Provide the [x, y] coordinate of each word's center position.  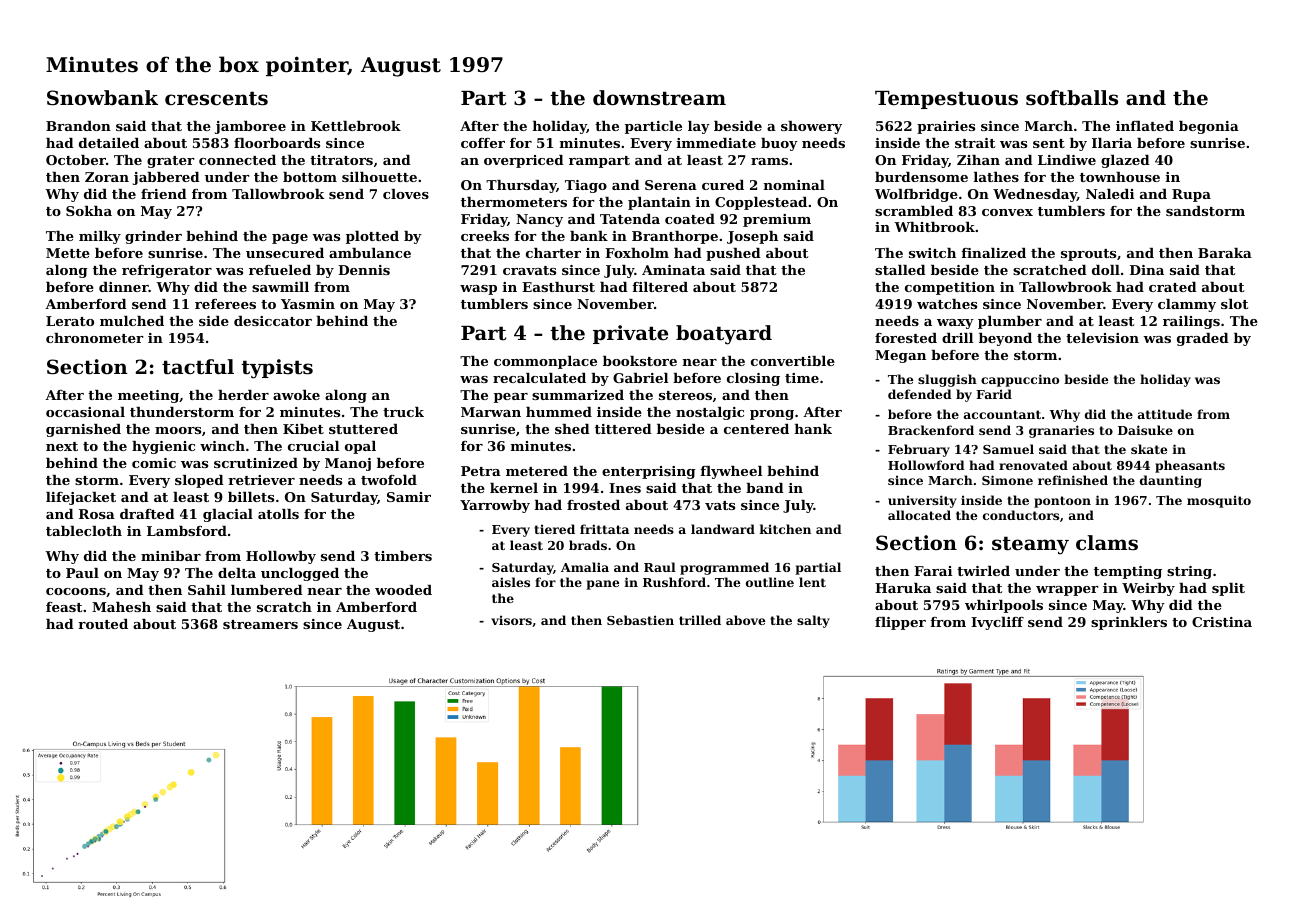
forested [906, 338]
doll [1106, 270]
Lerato [70, 321]
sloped [199, 481]
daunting [1171, 481]
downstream [659, 98]
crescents [216, 98]
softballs [1072, 98]
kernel [514, 488]
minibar [171, 556]
